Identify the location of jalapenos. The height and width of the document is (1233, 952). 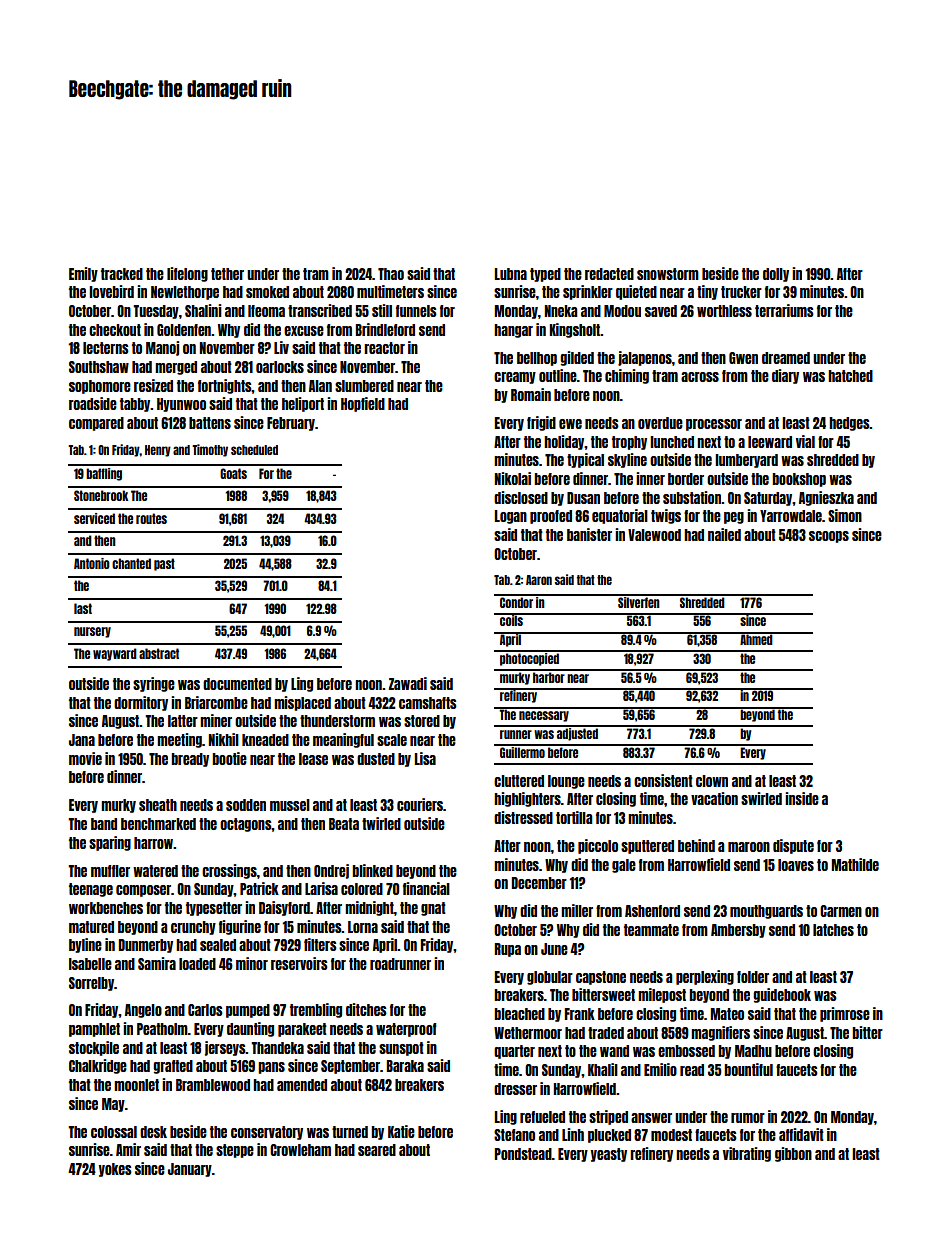
(645, 358).
